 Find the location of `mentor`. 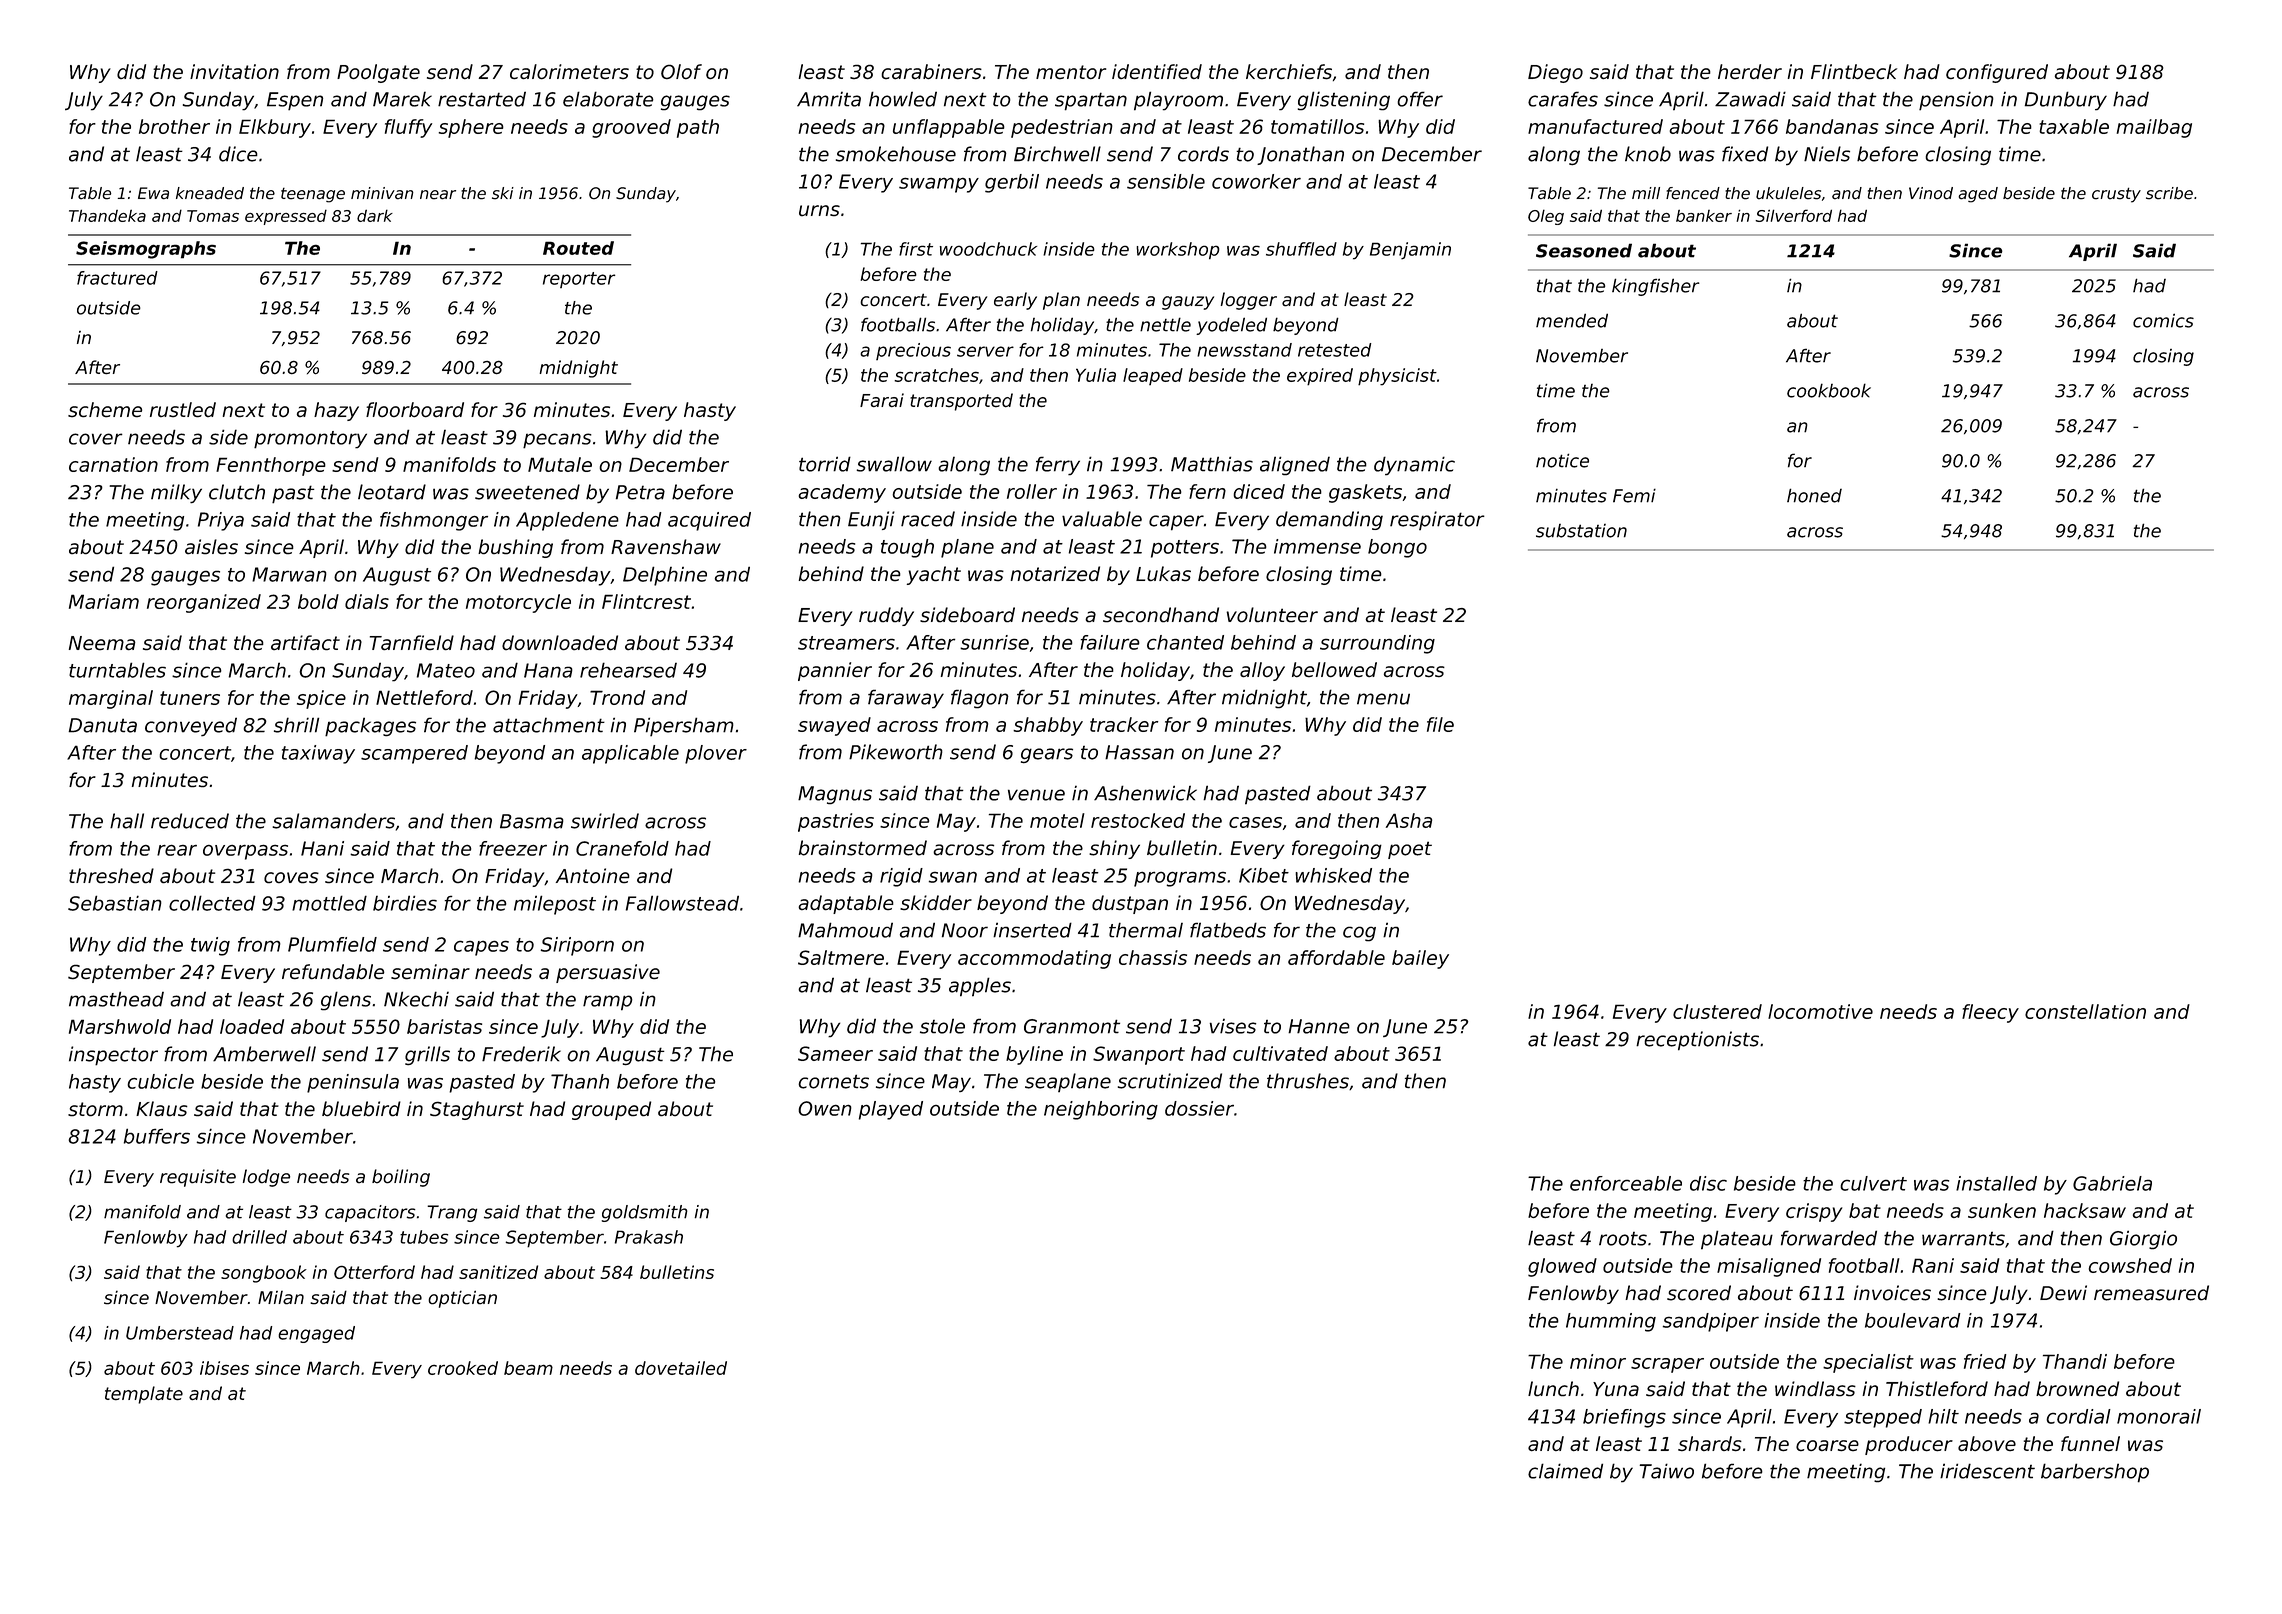

mentor is located at coordinates (1071, 72).
